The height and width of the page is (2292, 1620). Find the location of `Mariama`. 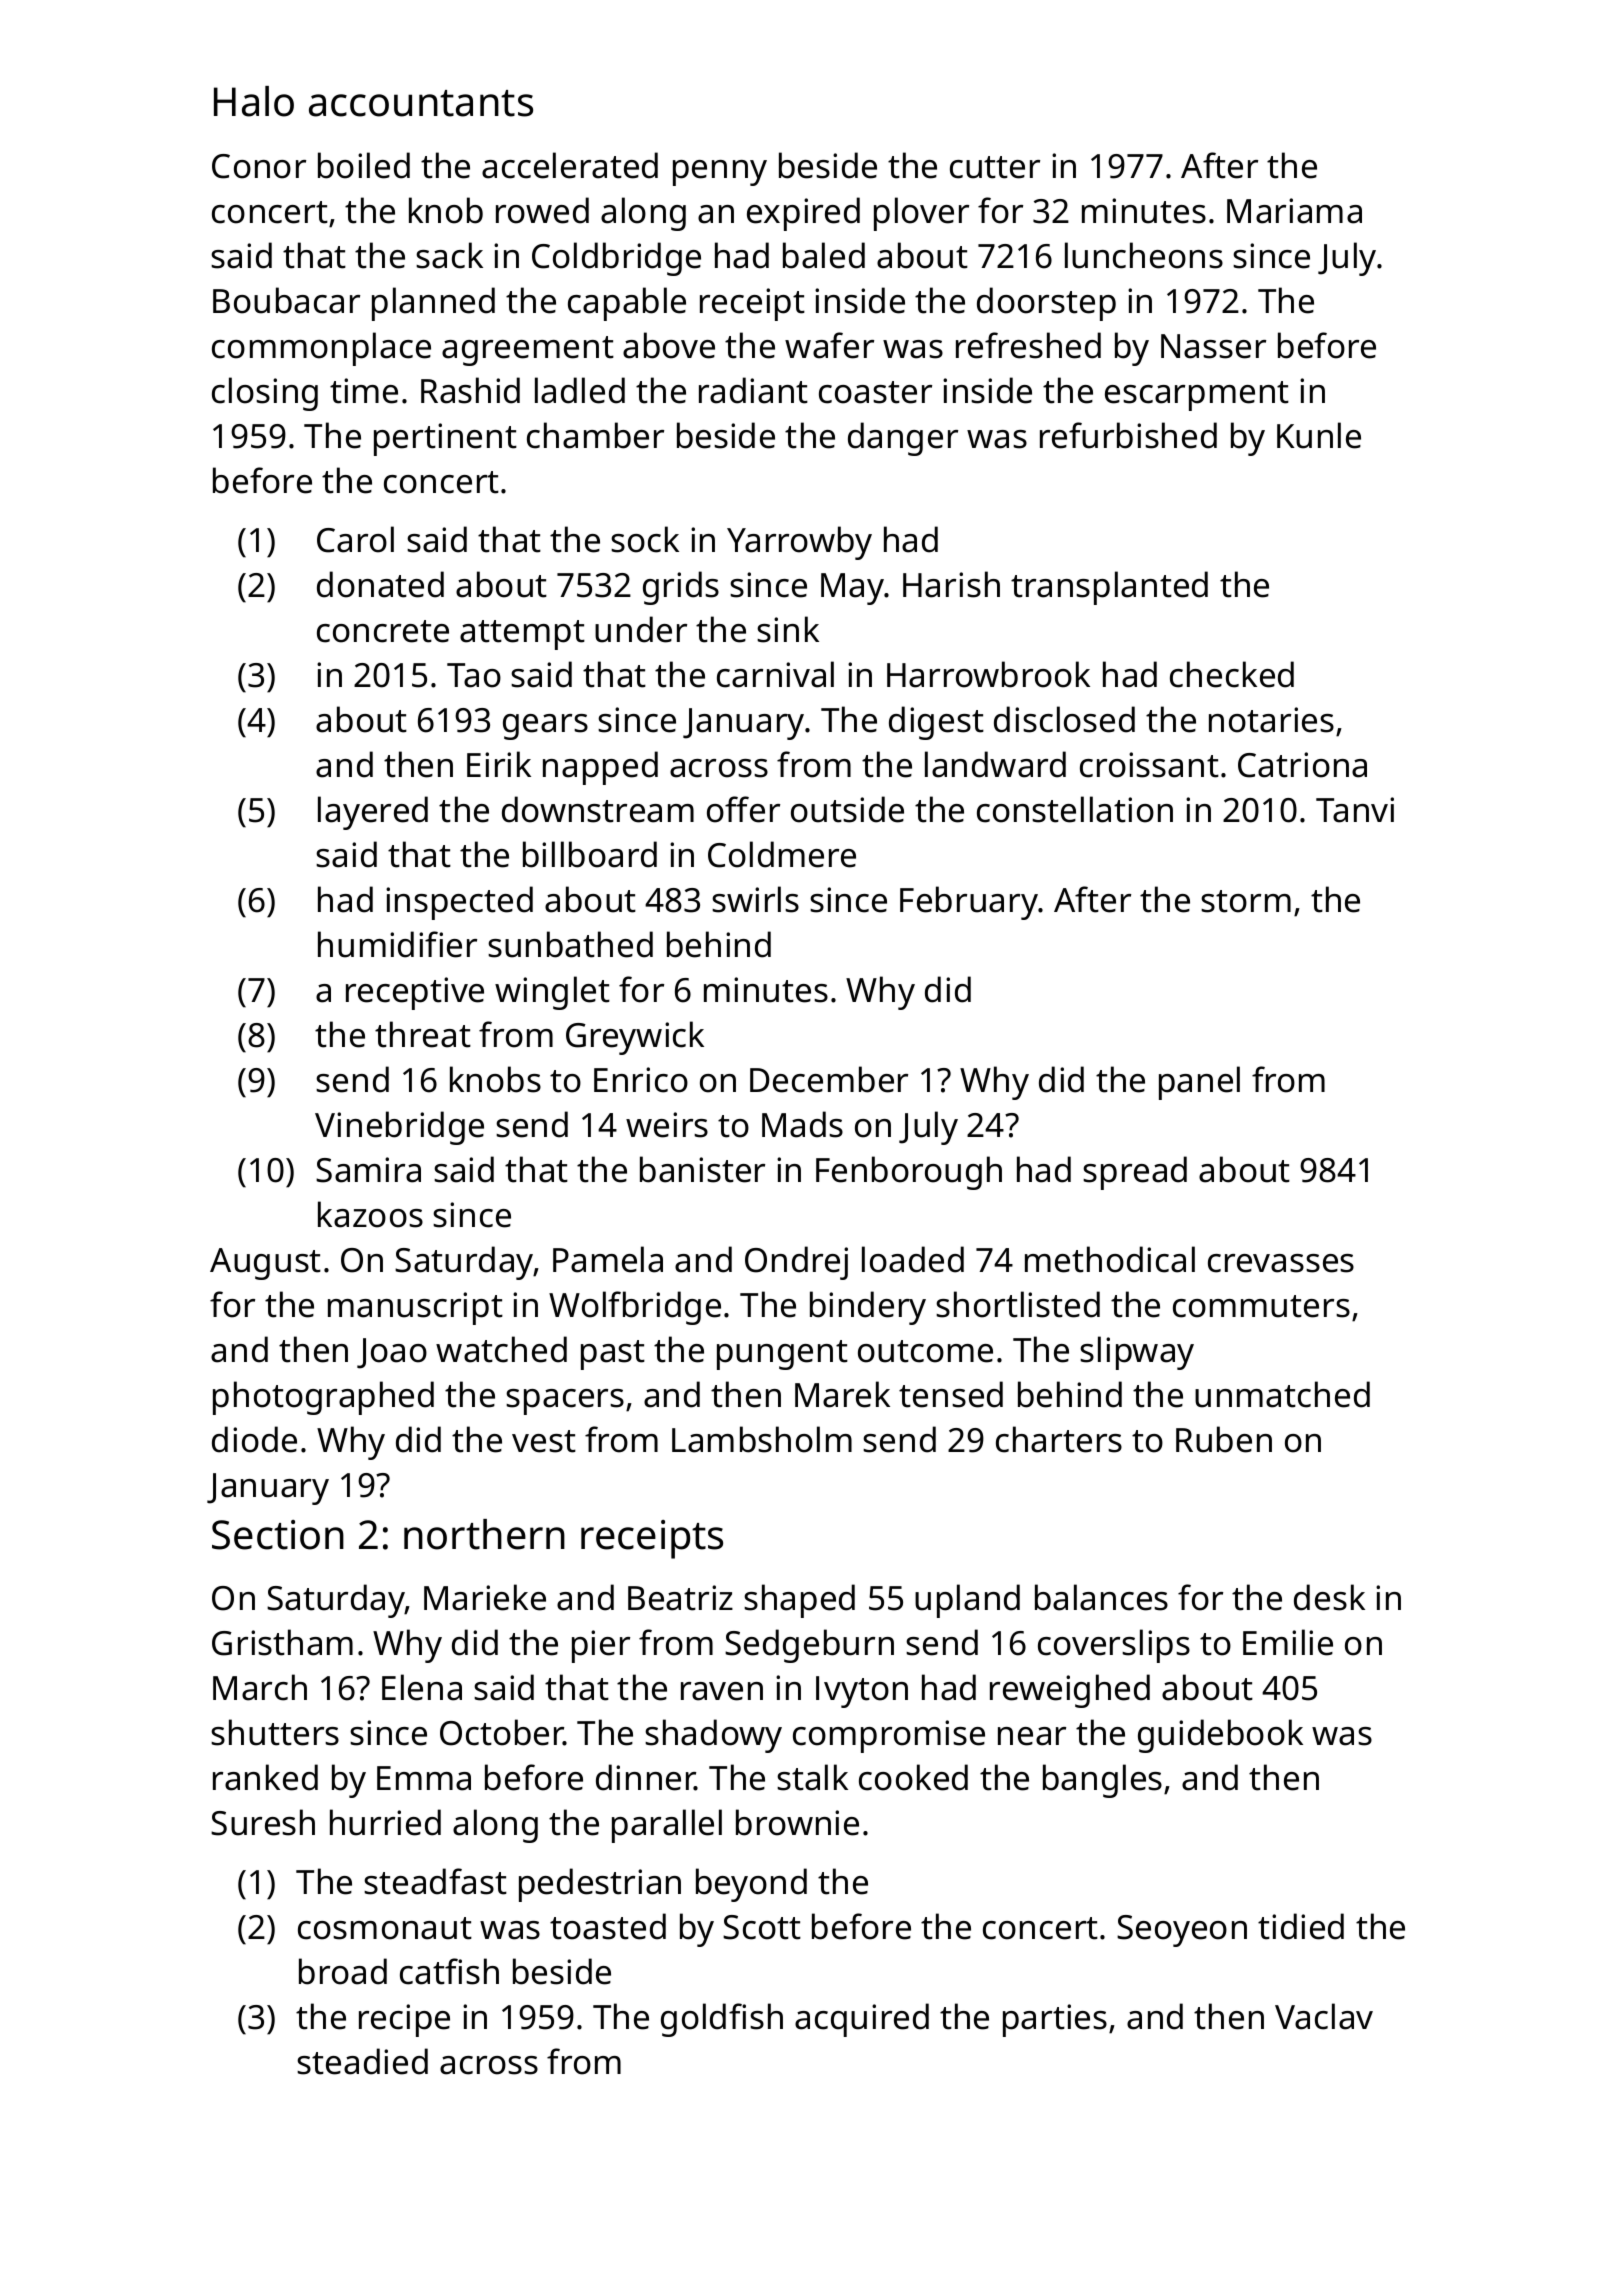

Mariama is located at coordinates (1294, 211).
